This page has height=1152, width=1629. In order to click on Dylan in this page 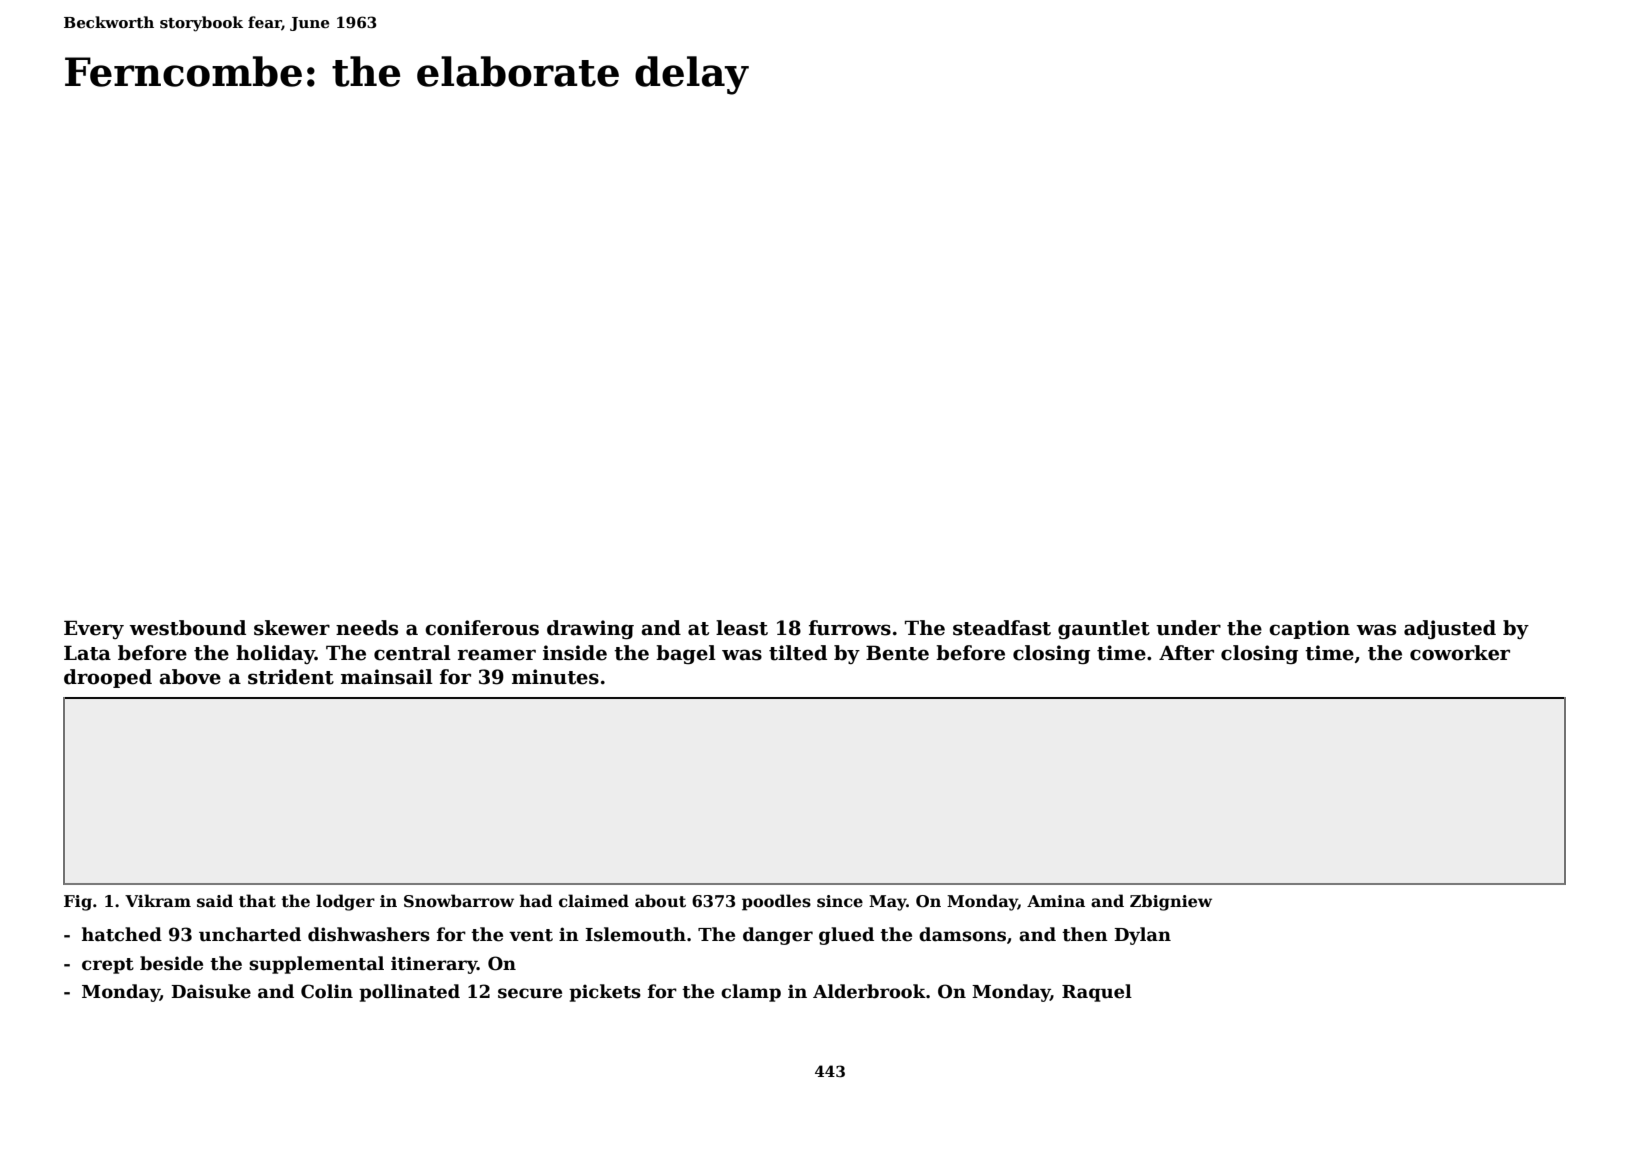, I will do `click(1142, 936)`.
